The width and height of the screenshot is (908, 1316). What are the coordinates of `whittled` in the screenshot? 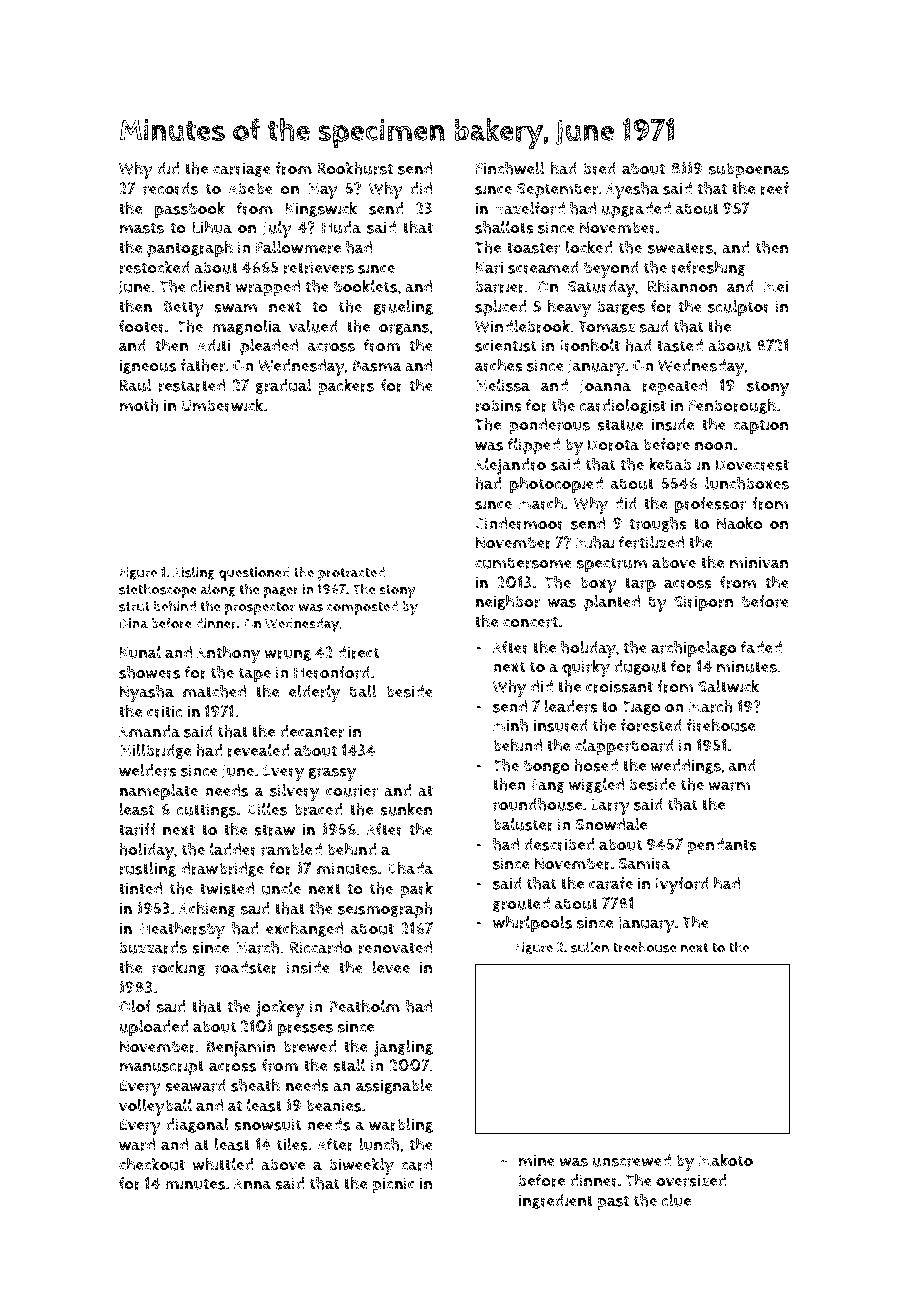 It's located at (223, 1164).
